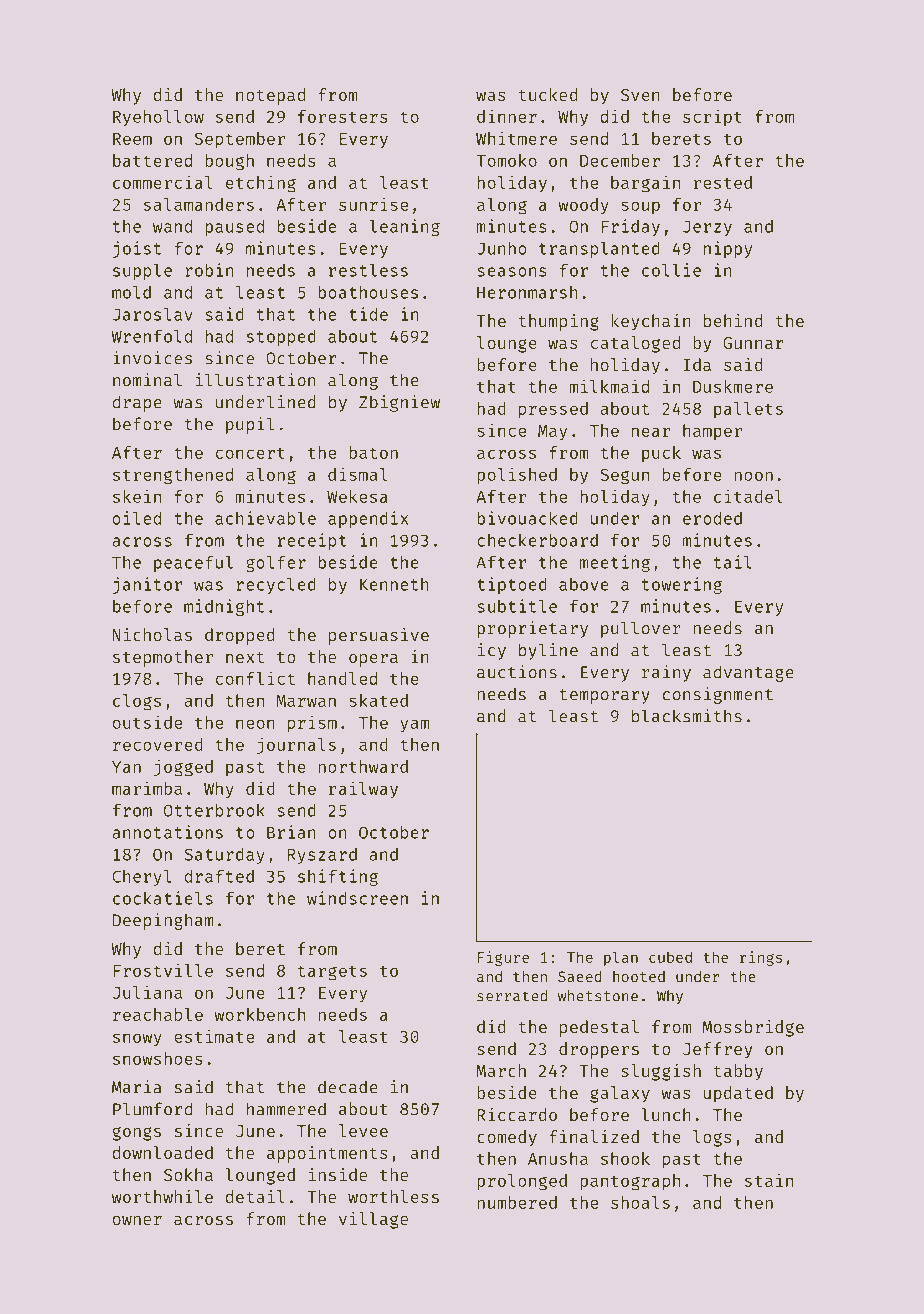 The width and height of the screenshot is (924, 1314). I want to click on janitor, so click(148, 585).
